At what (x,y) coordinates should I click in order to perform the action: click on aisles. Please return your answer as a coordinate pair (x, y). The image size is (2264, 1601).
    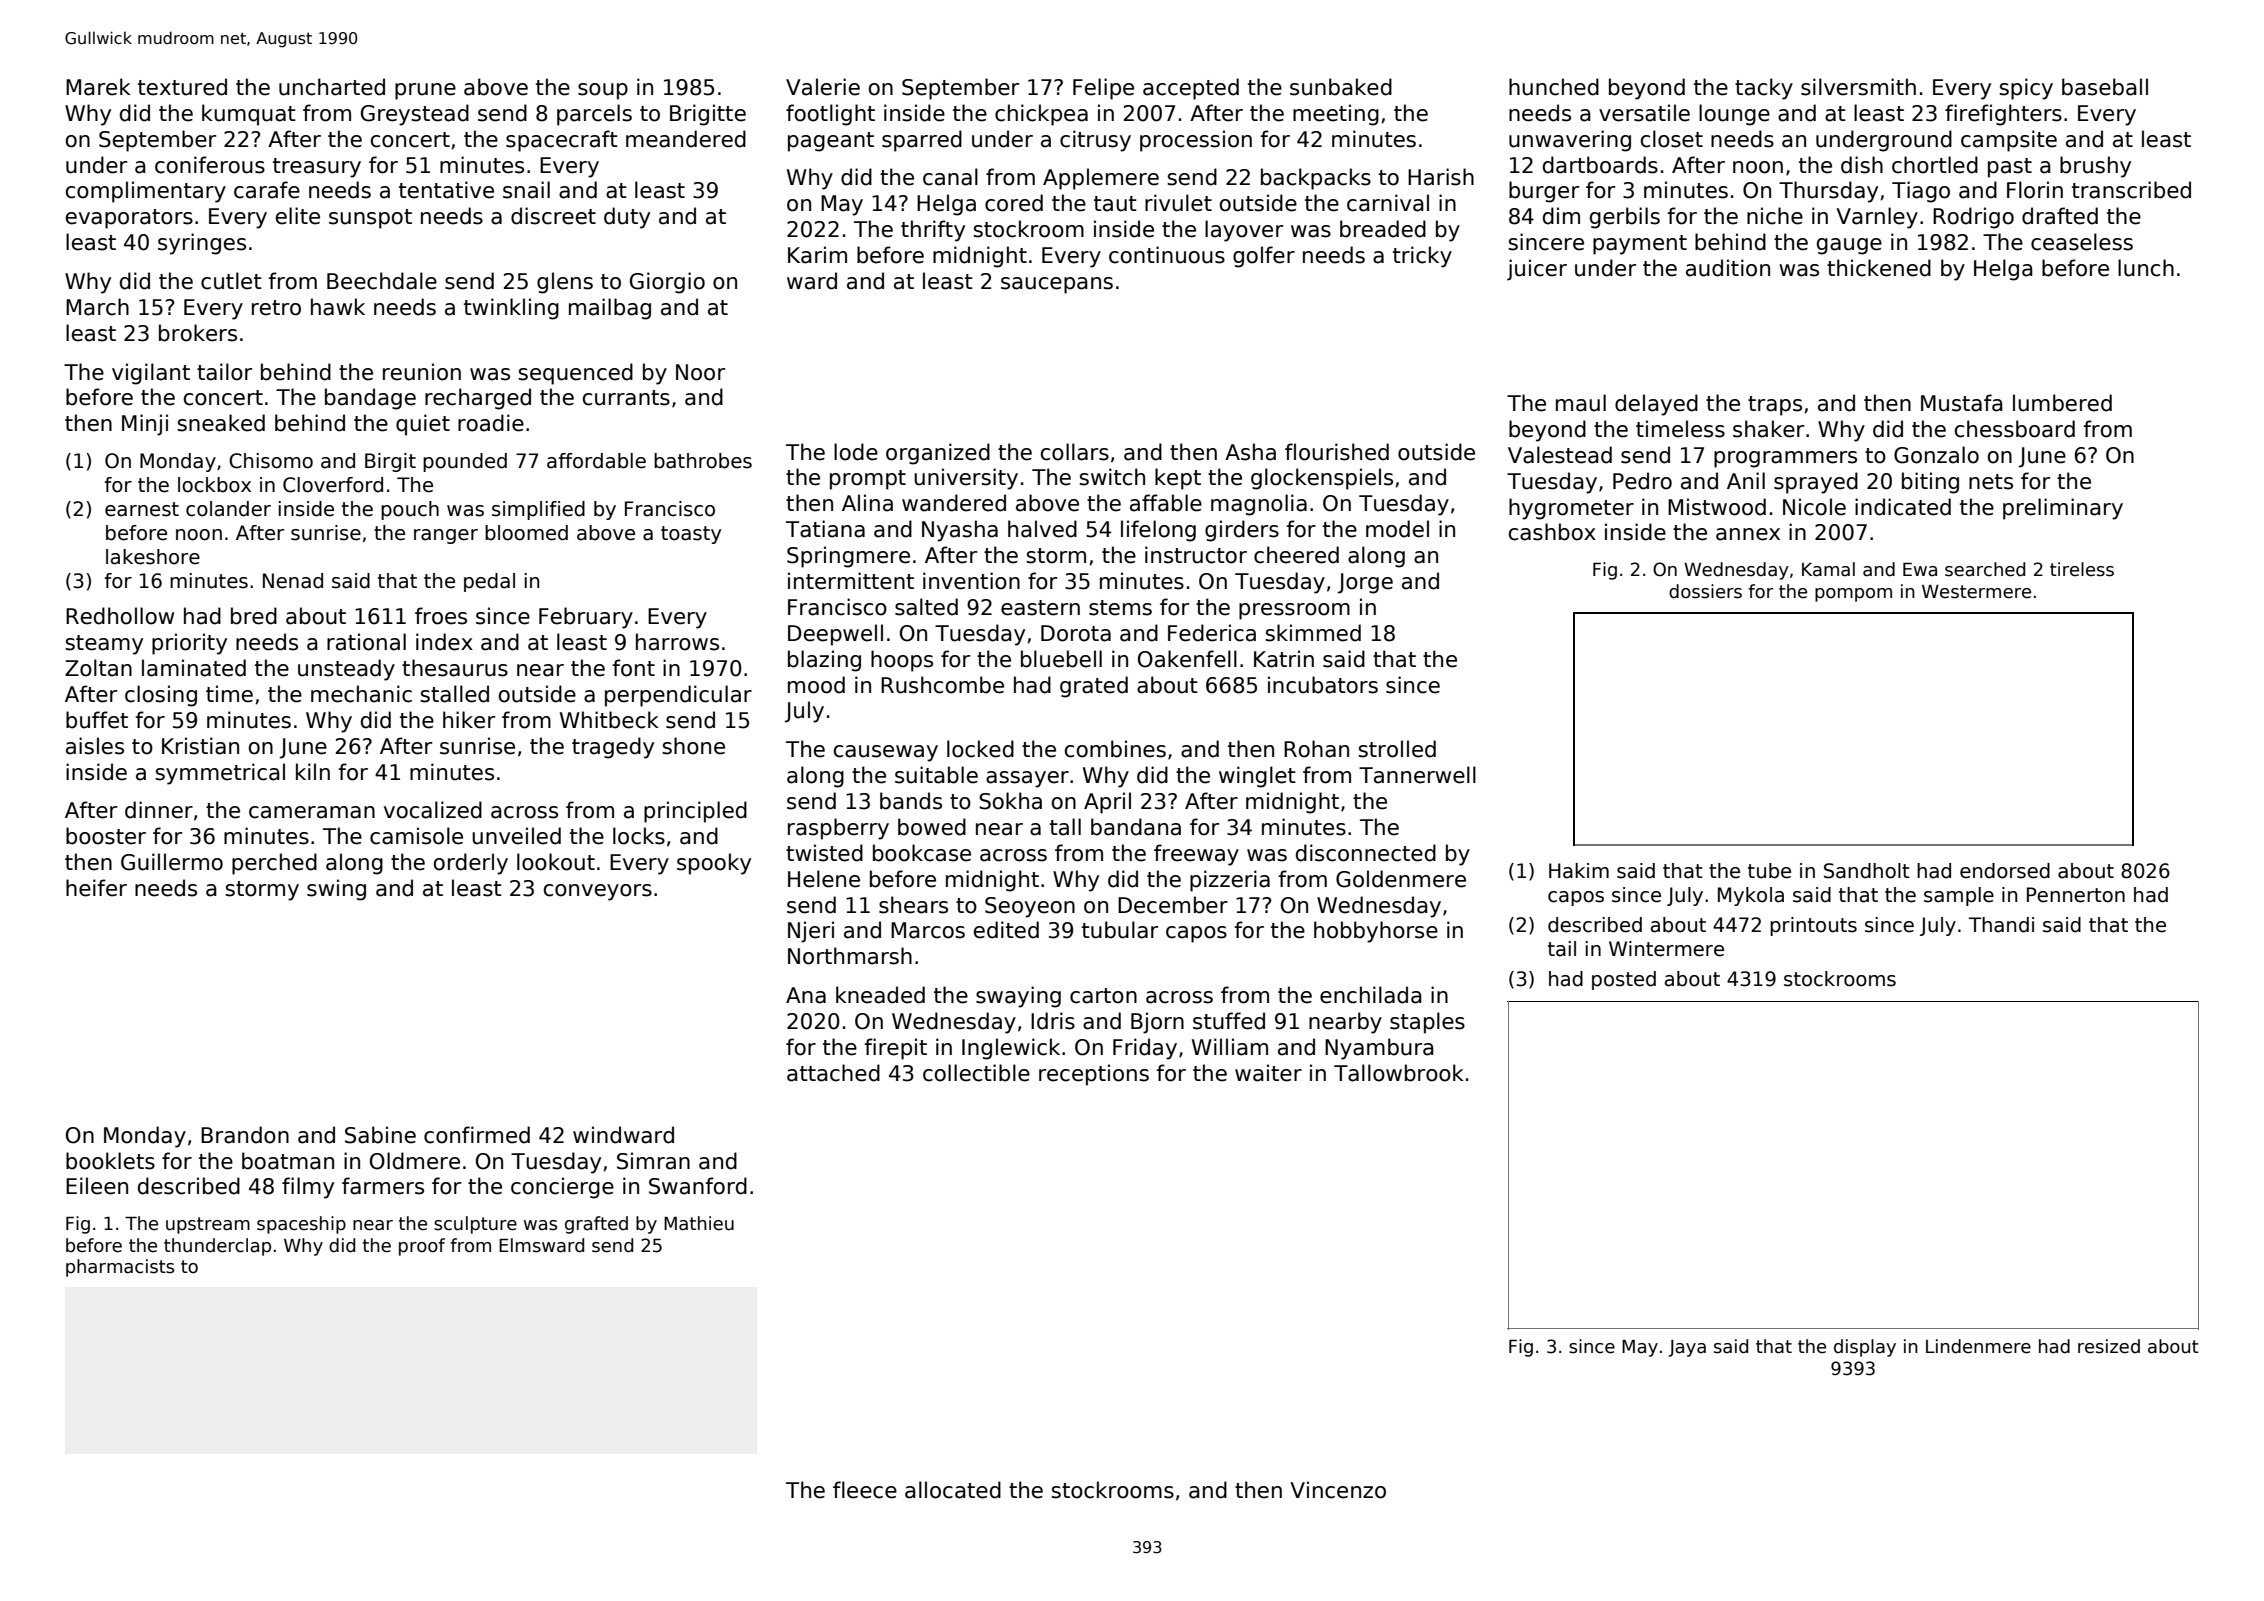
    Looking at the image, I should click on (95, 746).
